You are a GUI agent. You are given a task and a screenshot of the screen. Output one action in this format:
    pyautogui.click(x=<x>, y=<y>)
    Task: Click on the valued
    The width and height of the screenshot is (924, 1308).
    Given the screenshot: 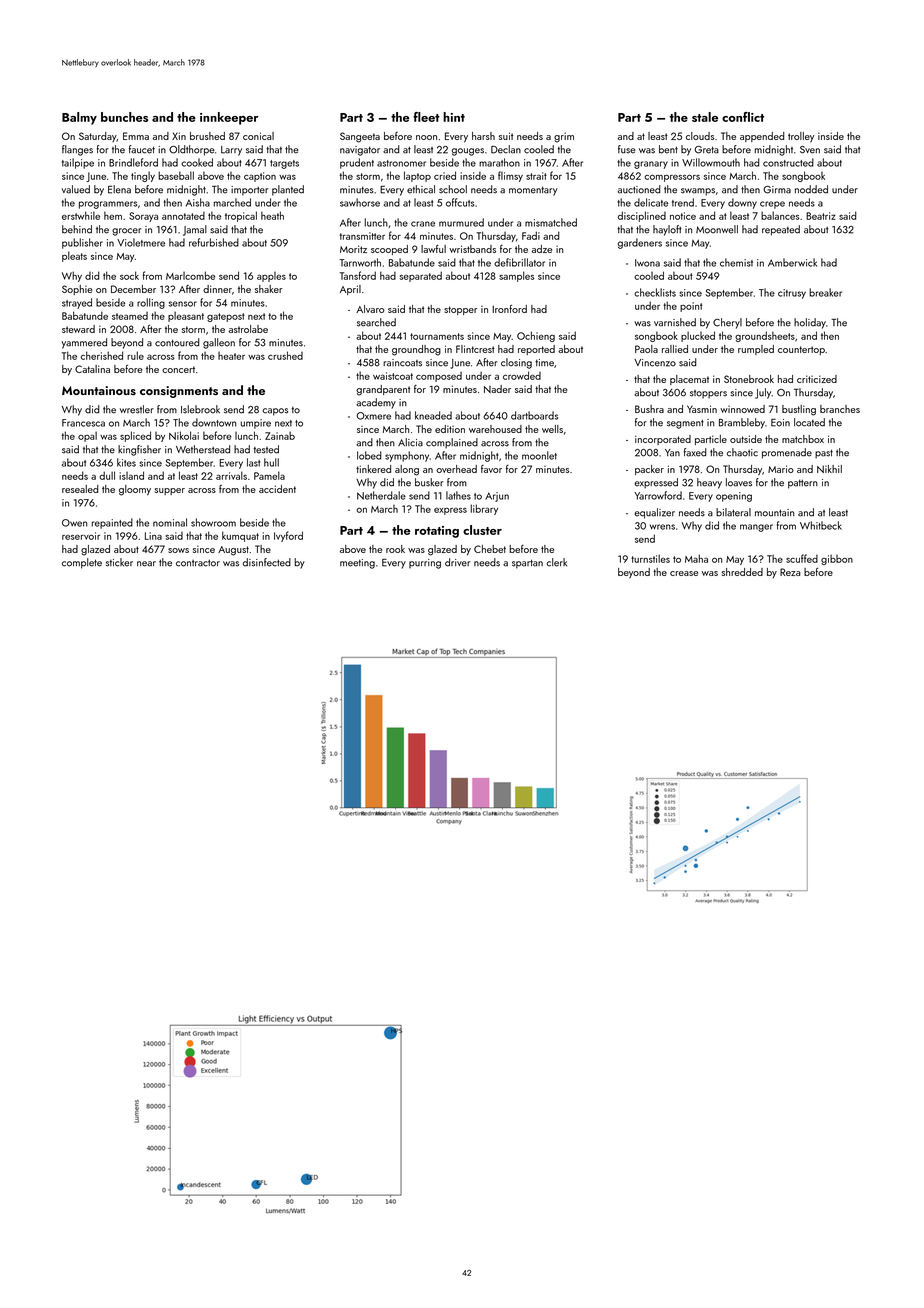 What is the action you would take?
    pyautogui.click(x=76, y=189)
